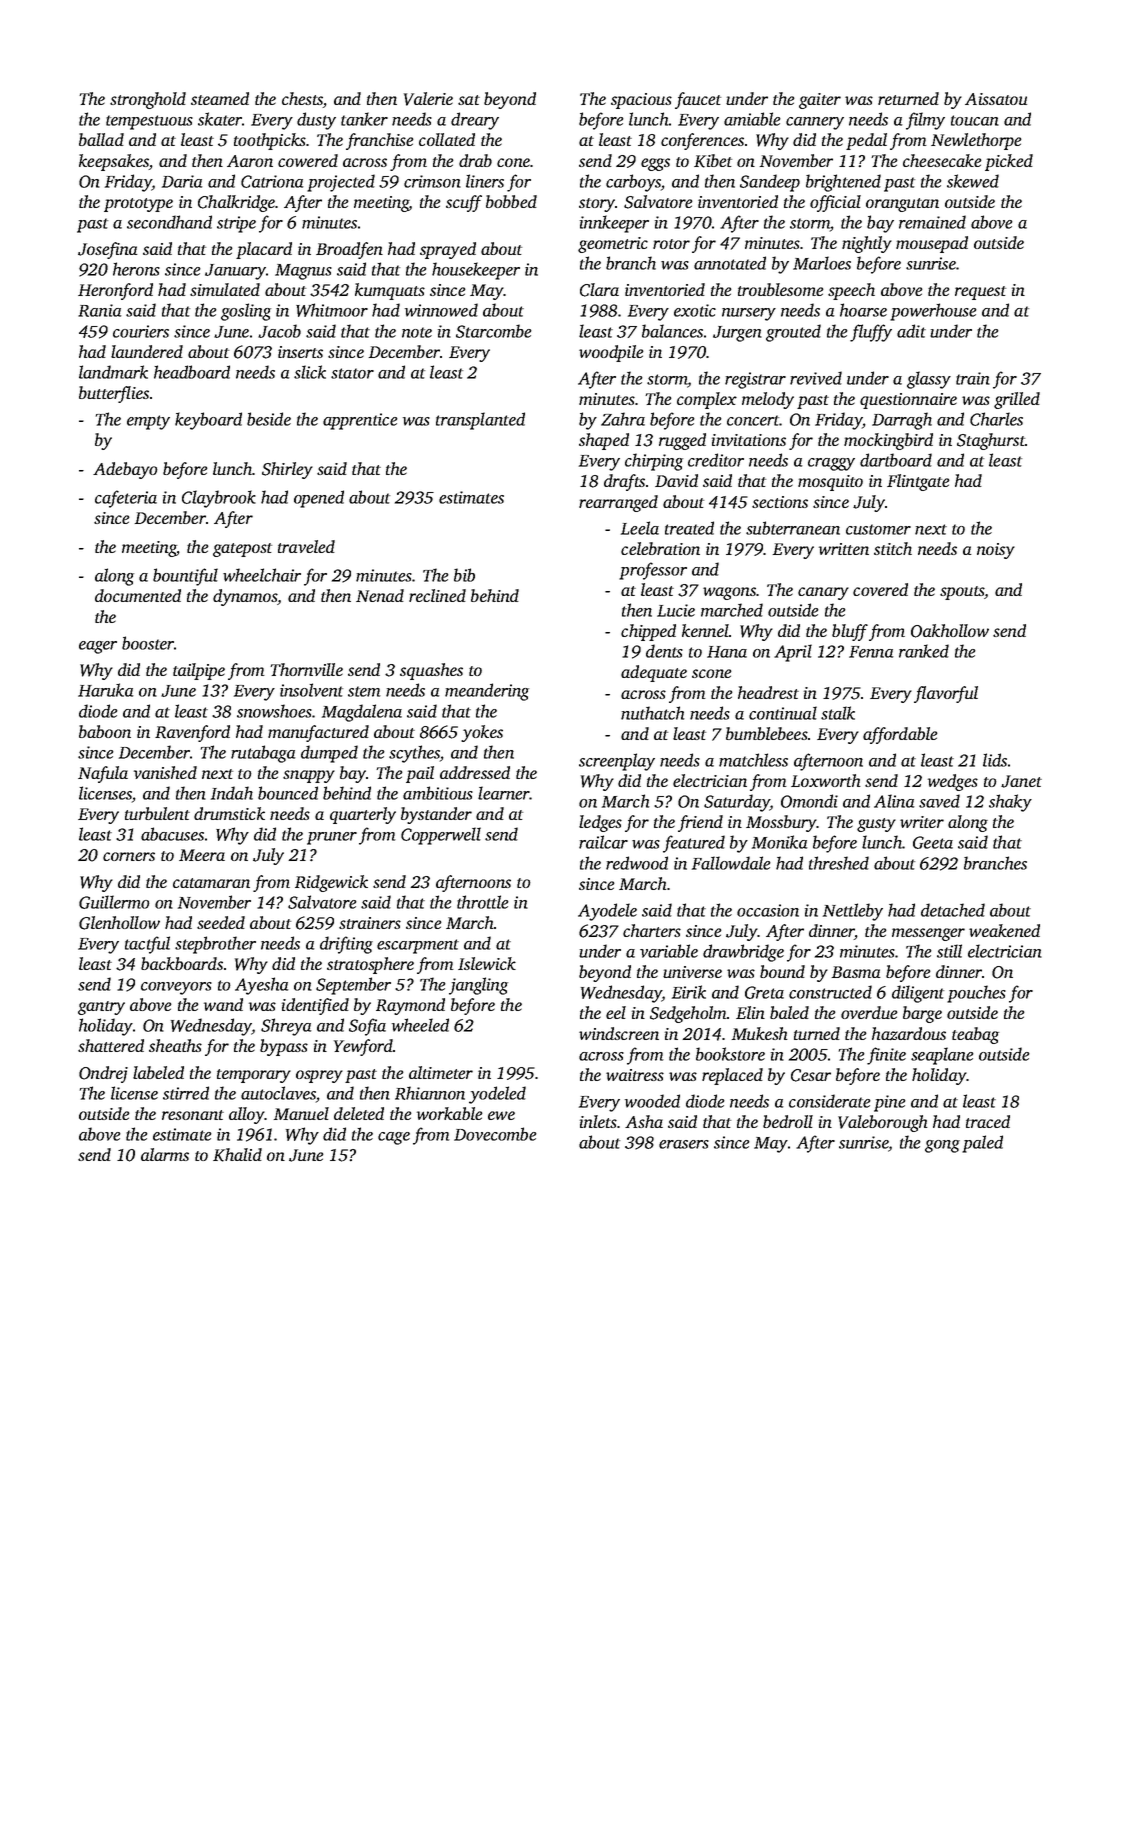  I want to click on throttle, so click(482, 902).
